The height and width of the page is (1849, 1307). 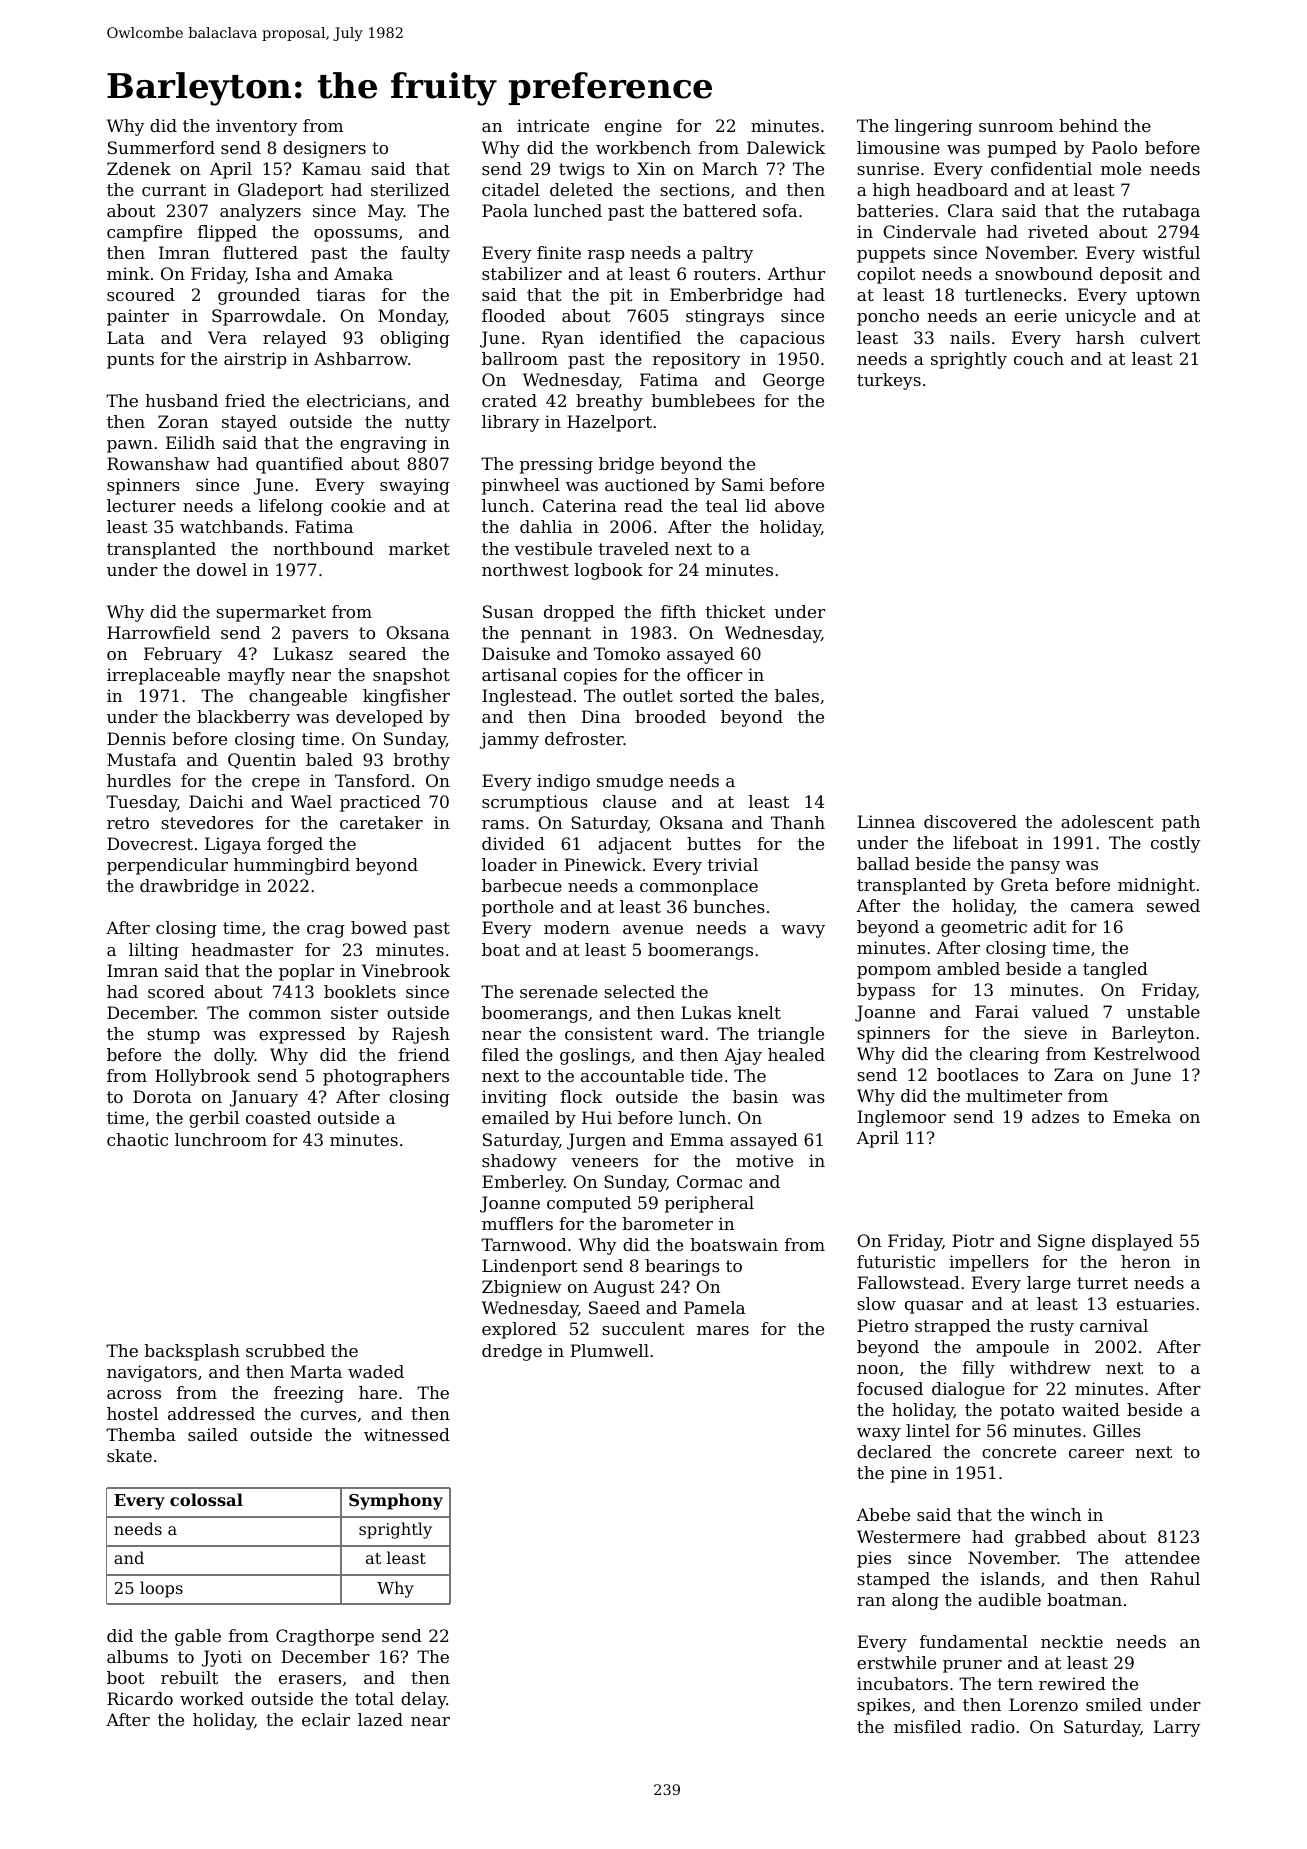 I want to click on mares, so click(x=723, y=1330).
